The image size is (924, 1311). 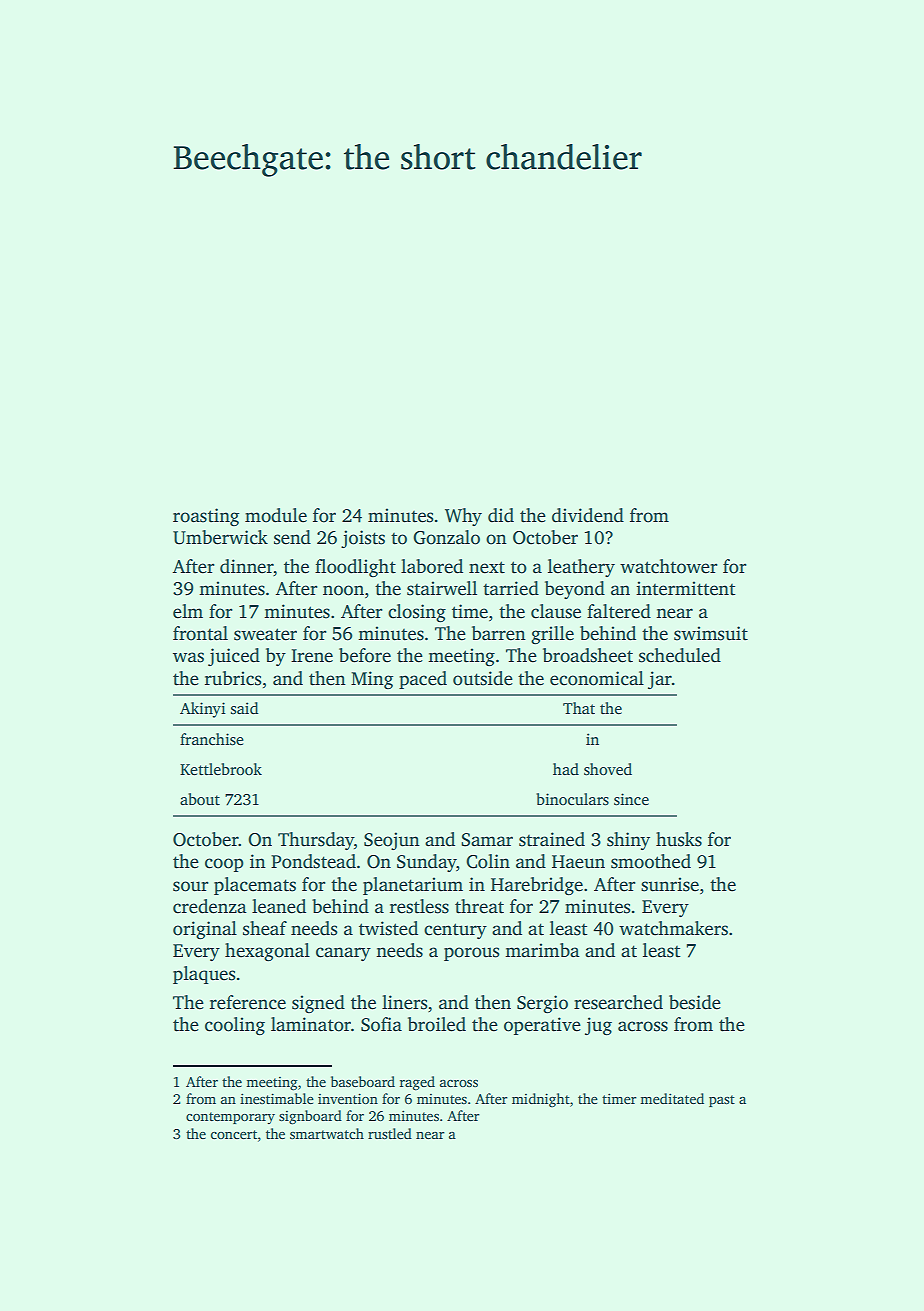 I want to click on Ming, so click(x=372, y=680).
